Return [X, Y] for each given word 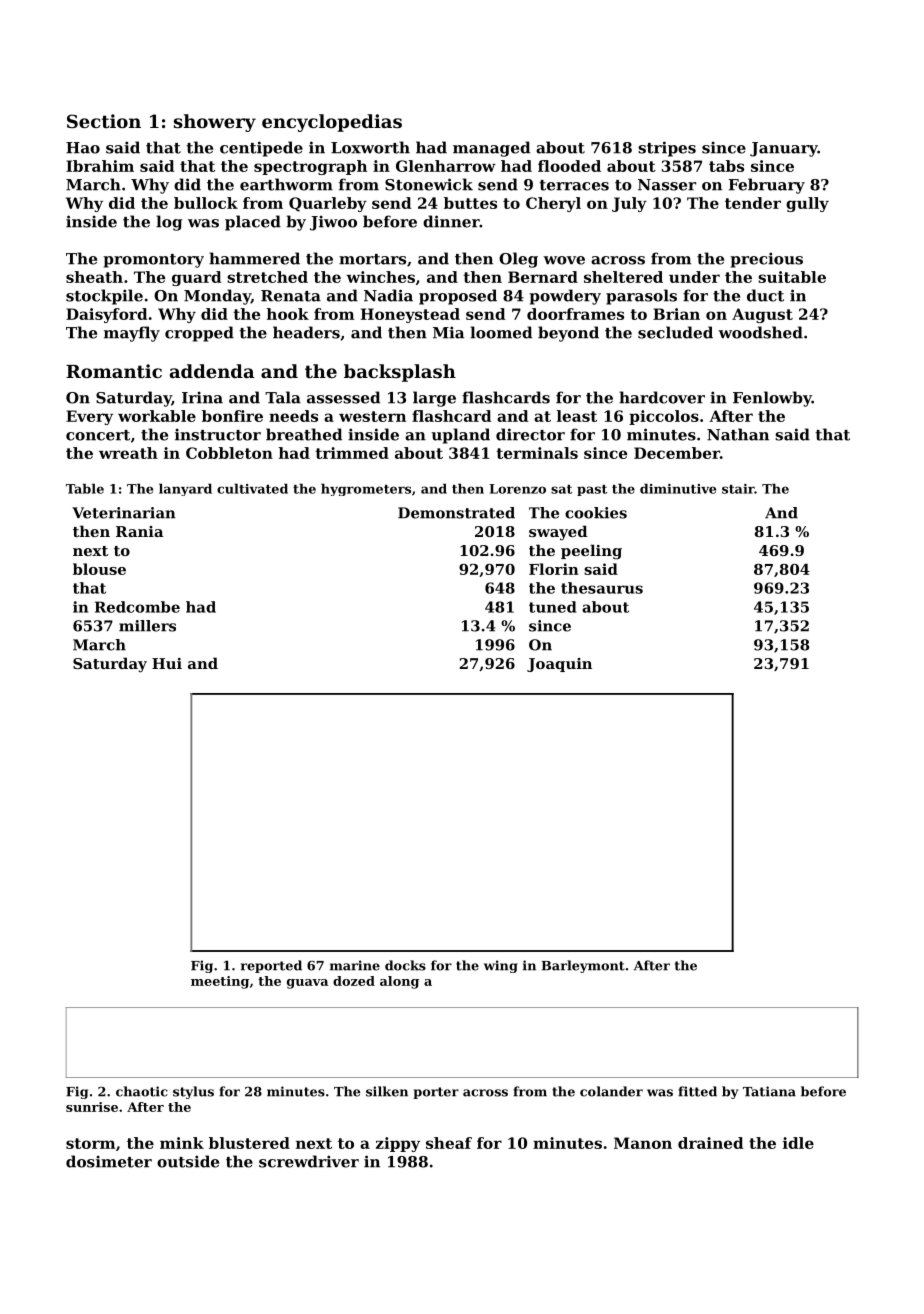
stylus [193, 1092]
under [694, 277]
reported [271, 966]
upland [460, 436]
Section [104, 121]
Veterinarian [124, 513]
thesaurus [602, 588]
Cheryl [553, 204]
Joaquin [559, 665]
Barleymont [583, 966]
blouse [99, 569]
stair [738, 489]
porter [436, 1093]
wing [501, 966]
